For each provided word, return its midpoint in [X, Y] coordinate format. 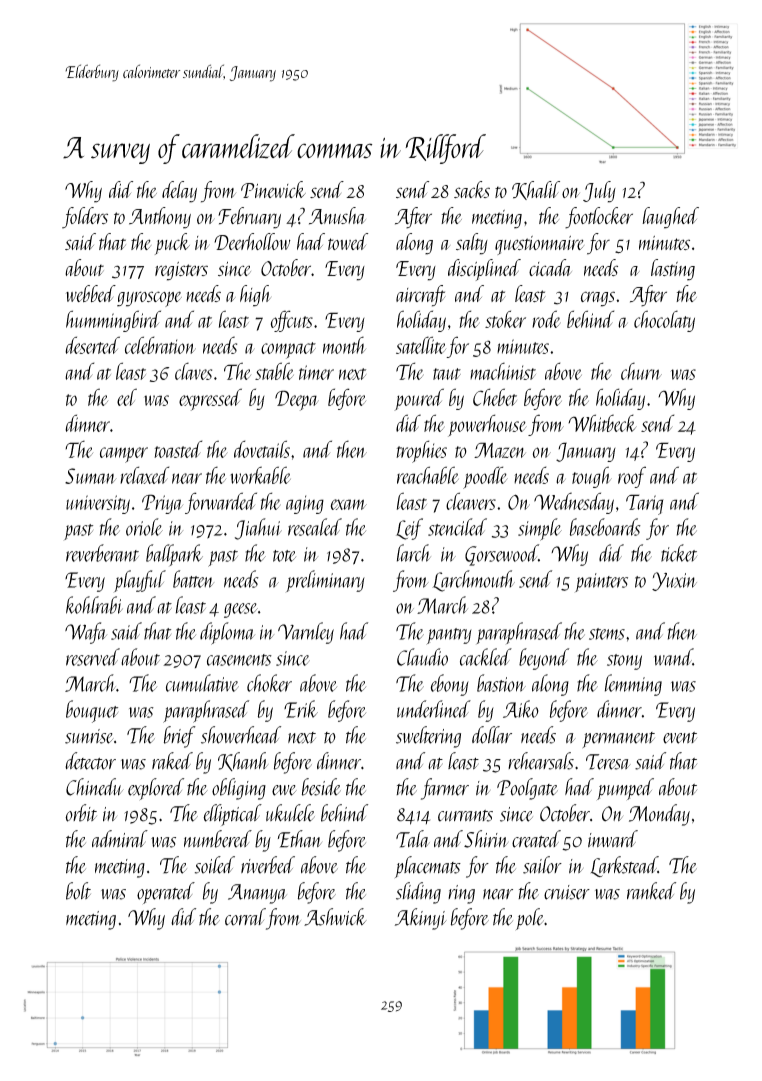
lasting [673, 270]
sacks [472, 189]
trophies [421, 451]
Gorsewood [502, 555]
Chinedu [95, 787]
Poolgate [527, 789]
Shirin [486, 839]
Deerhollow [252, 241]
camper [124, 455]
